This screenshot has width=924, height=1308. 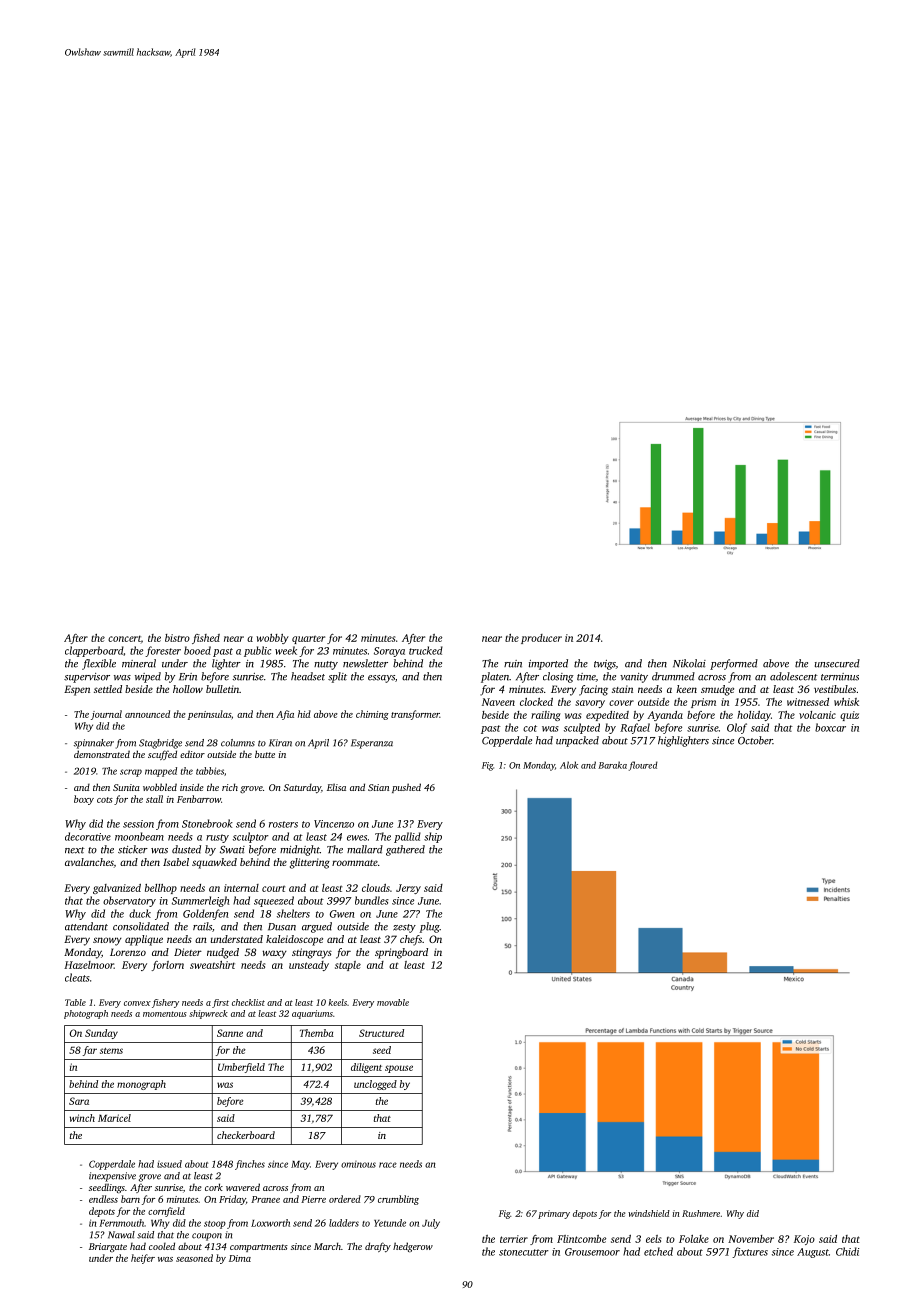 What do you see at coordinates (194, 1258) in the screenshot?
I see `seasoned` at bounding box center [194, 1258].
